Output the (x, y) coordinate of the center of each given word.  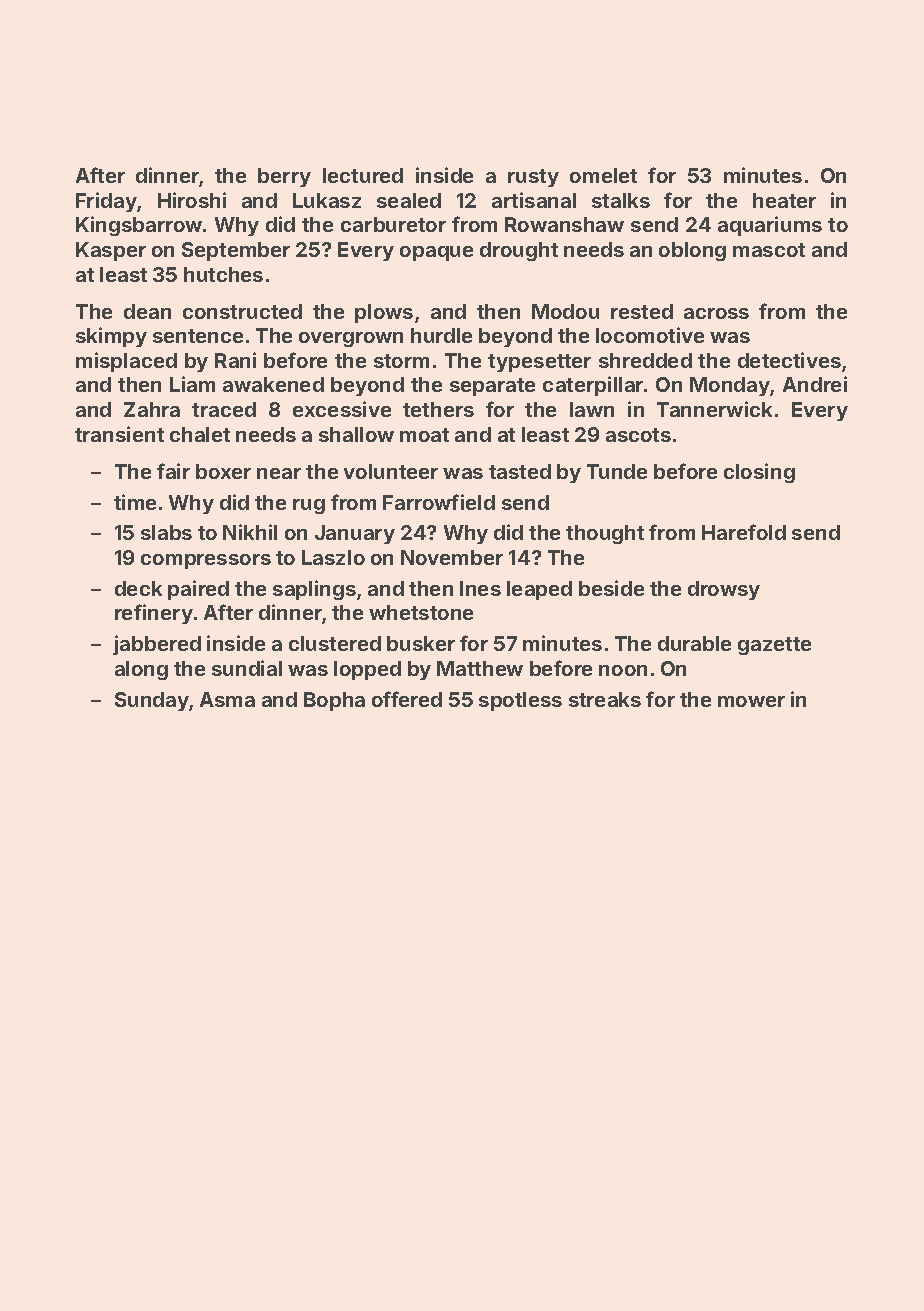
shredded (645, 360)
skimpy (111, 337)
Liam (192, 384)
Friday (106, 202)
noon (623, 670)
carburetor (393, 224)
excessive (342, 409)
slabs (166, 532)
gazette (774, 646)
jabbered (157, 645)
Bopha (334, 701)
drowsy (724, 590)
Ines (480, 588)
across (716, 313)
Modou (565, 311)
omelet (603, 175)
